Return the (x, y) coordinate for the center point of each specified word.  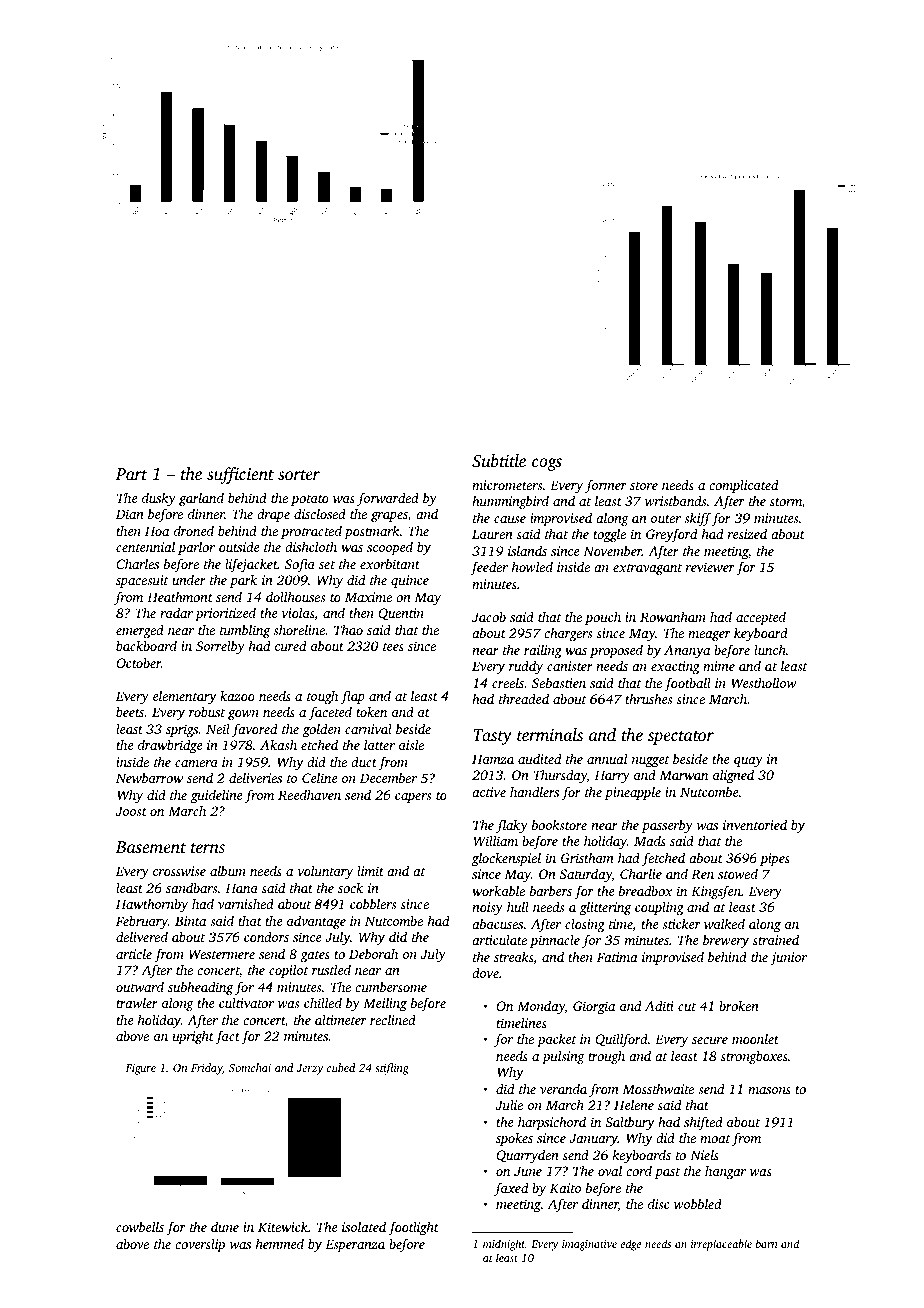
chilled (323, 1003)
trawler (137, 1003)
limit (370, 871)
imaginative (589, 1245)
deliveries (255, 778)
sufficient (240, 475)
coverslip (200, 1245)
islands (527, 550)
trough (606, 1057)
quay (748, 762)
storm (786, 502)
